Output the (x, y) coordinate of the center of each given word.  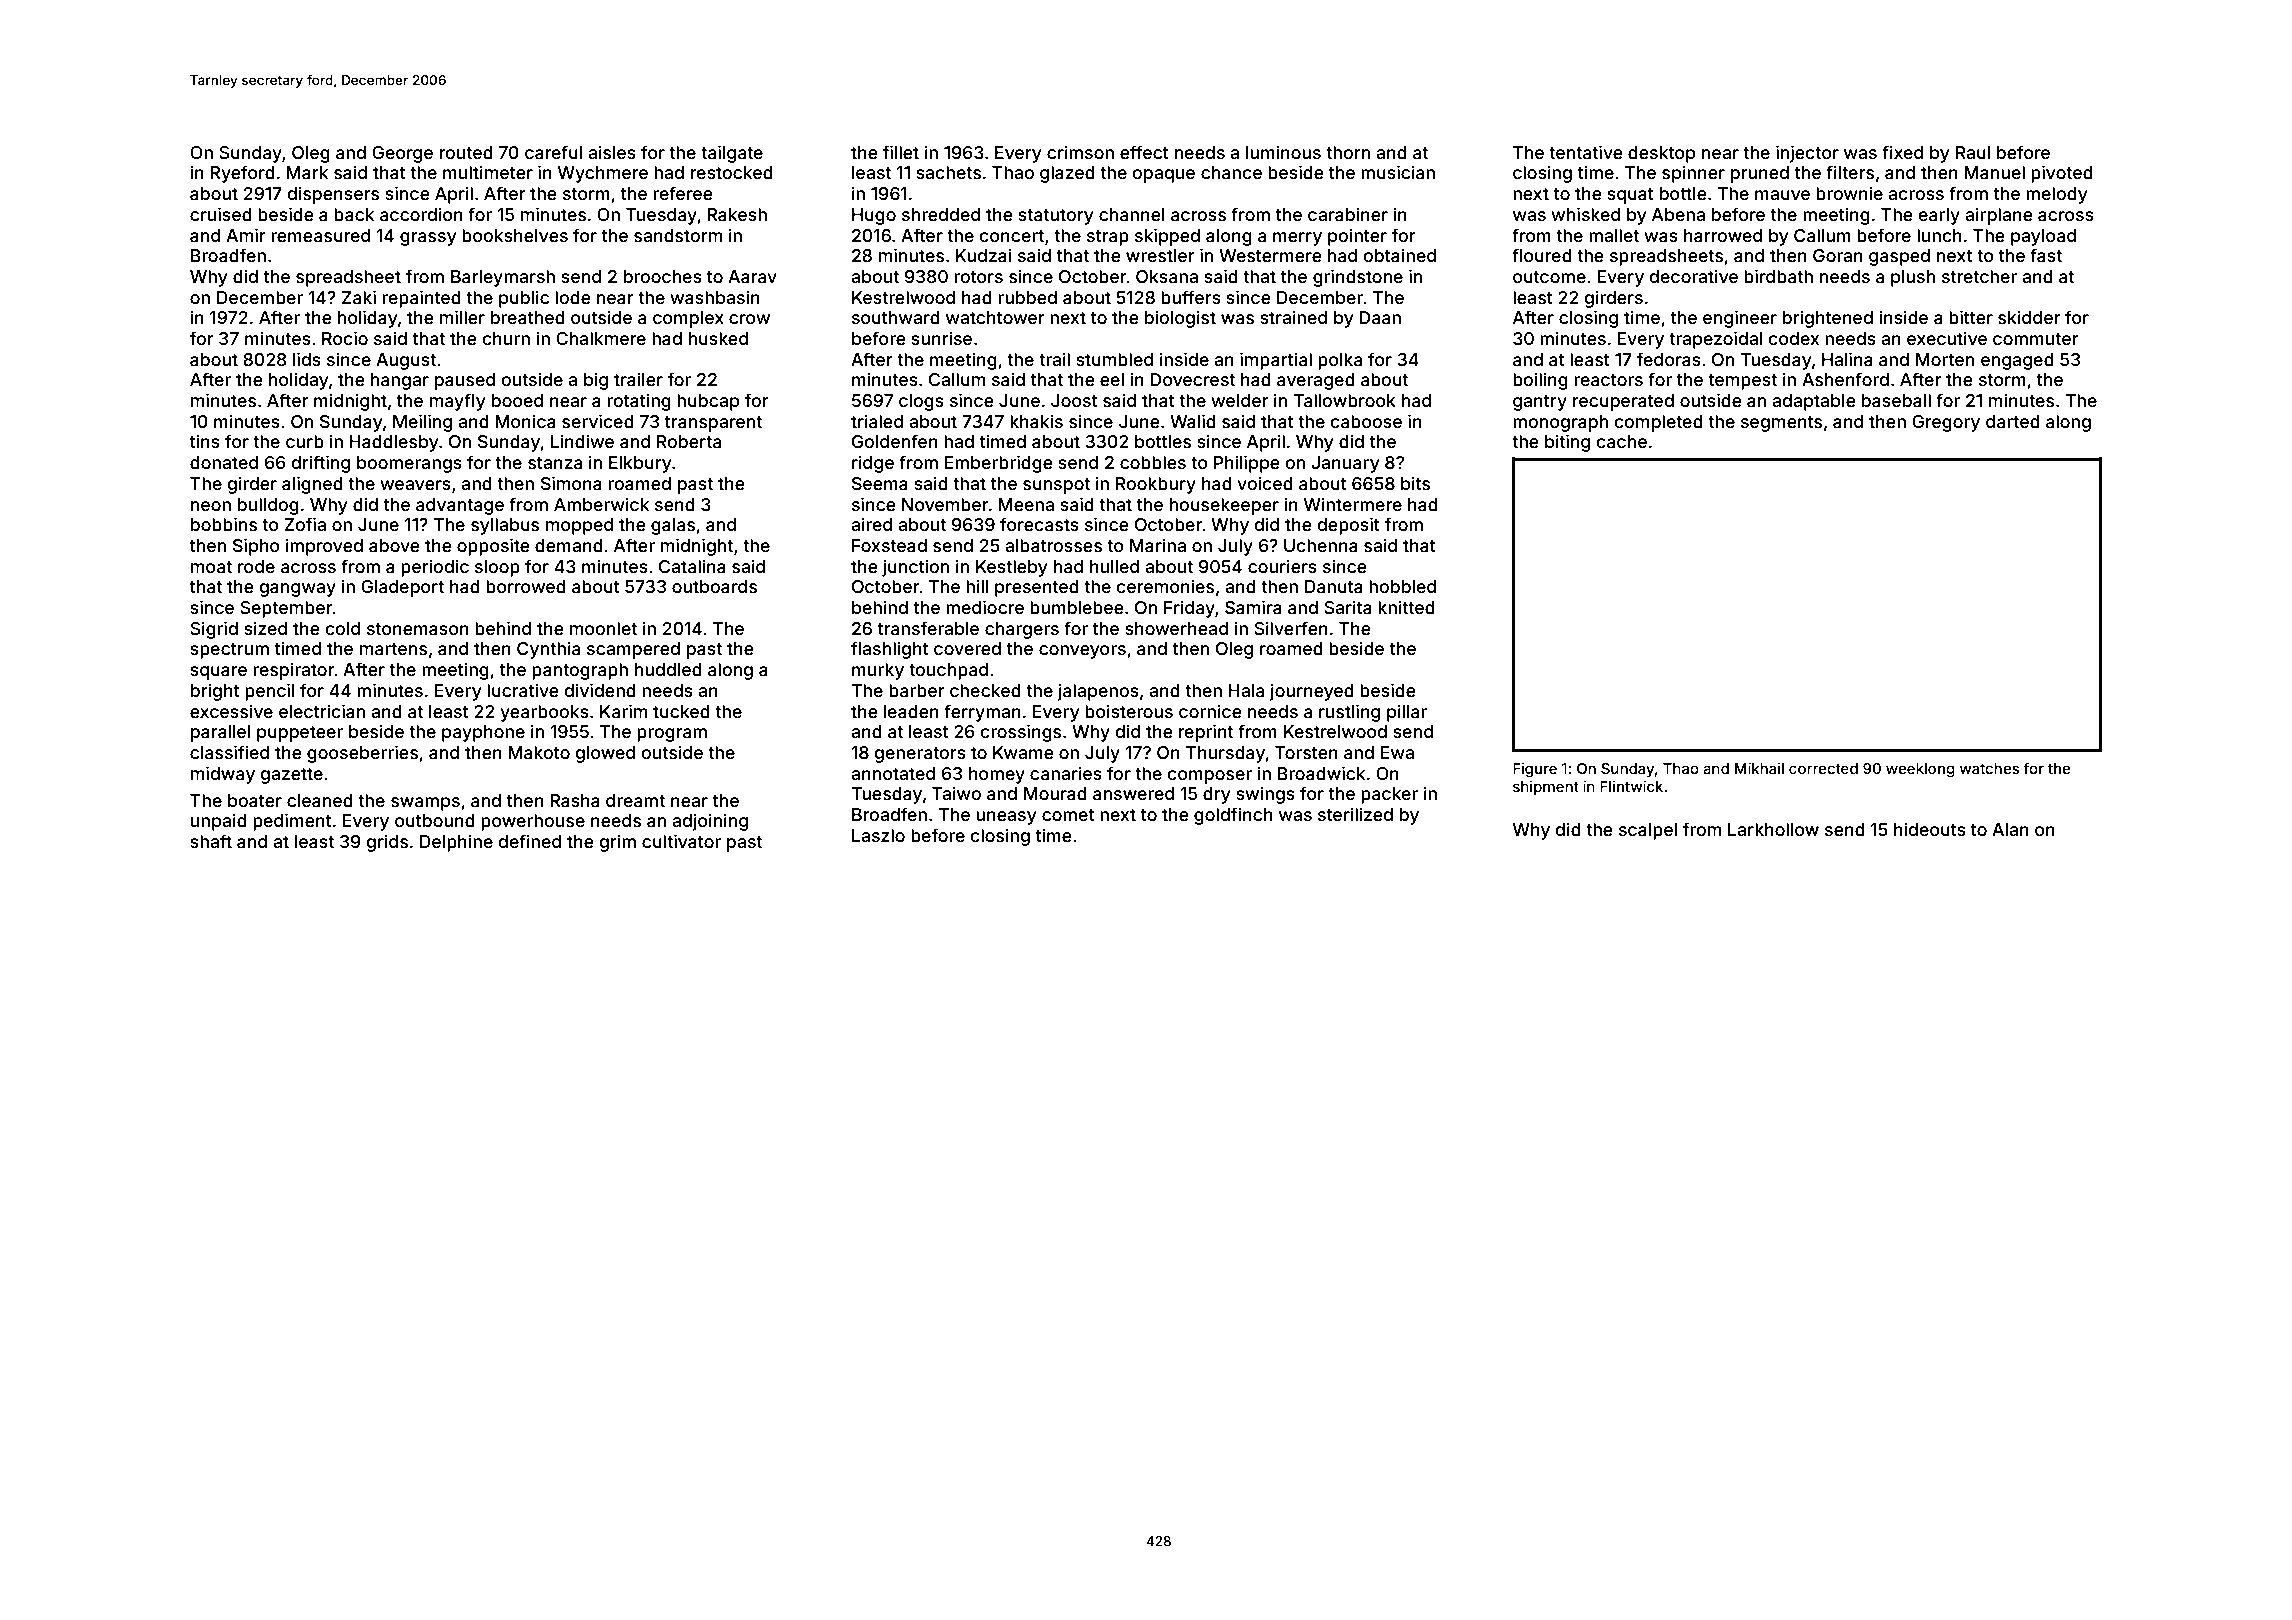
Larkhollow (1773, 829)
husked (718, 338)
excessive (231, 711)
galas (673, 526)
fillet (901, 152)
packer (1389, 795)
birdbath (1778, 276)
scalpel (1648, 831)
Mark (307, 172)
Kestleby (1012, 568)
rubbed (1027, 297)
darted (2013, 421)
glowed (605, 754)
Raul (1973, 152)
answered (1133, 793)
